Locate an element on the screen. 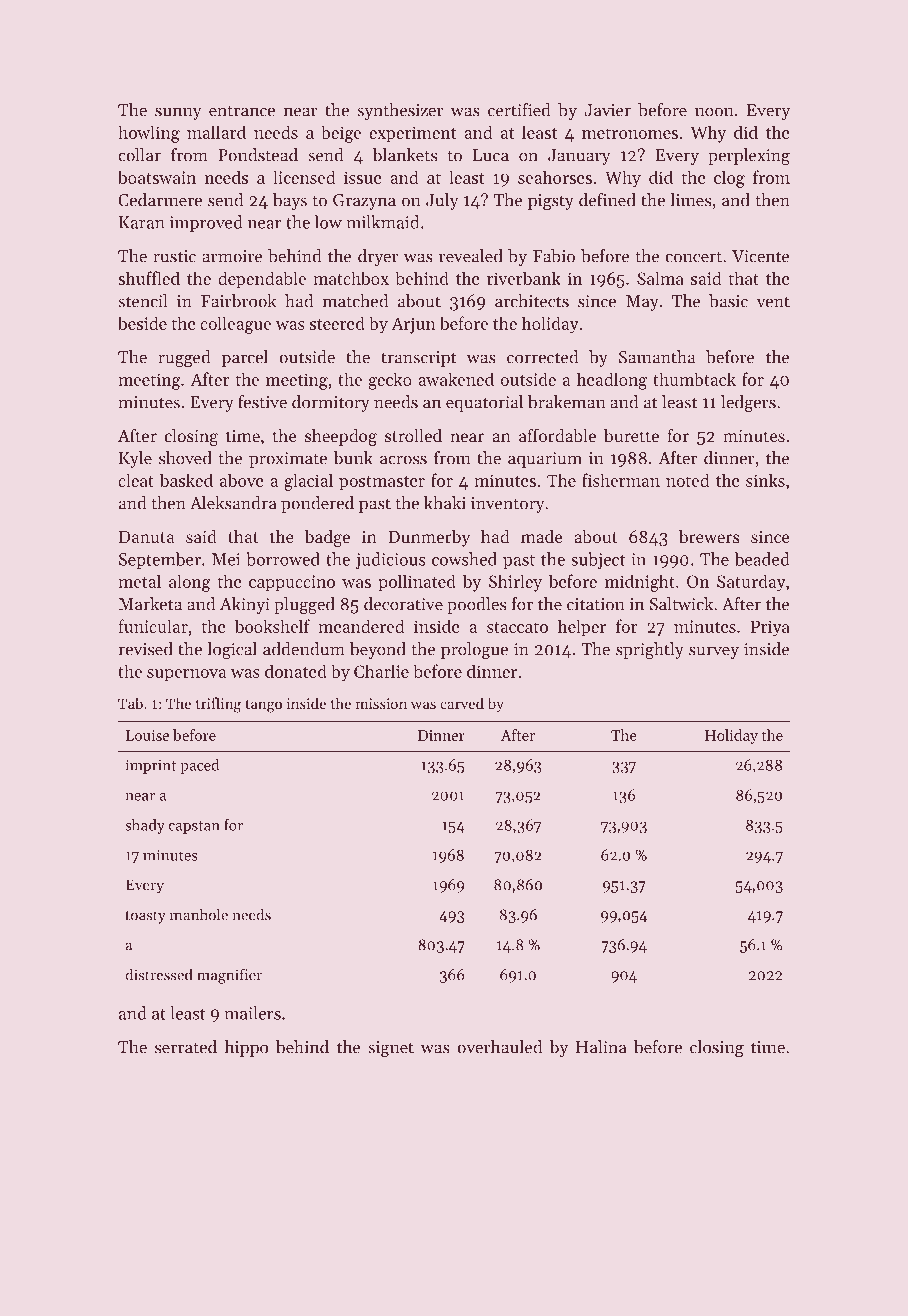 This screenshot has height=1316, width=908. basic is located at coordinates (728, 301).
